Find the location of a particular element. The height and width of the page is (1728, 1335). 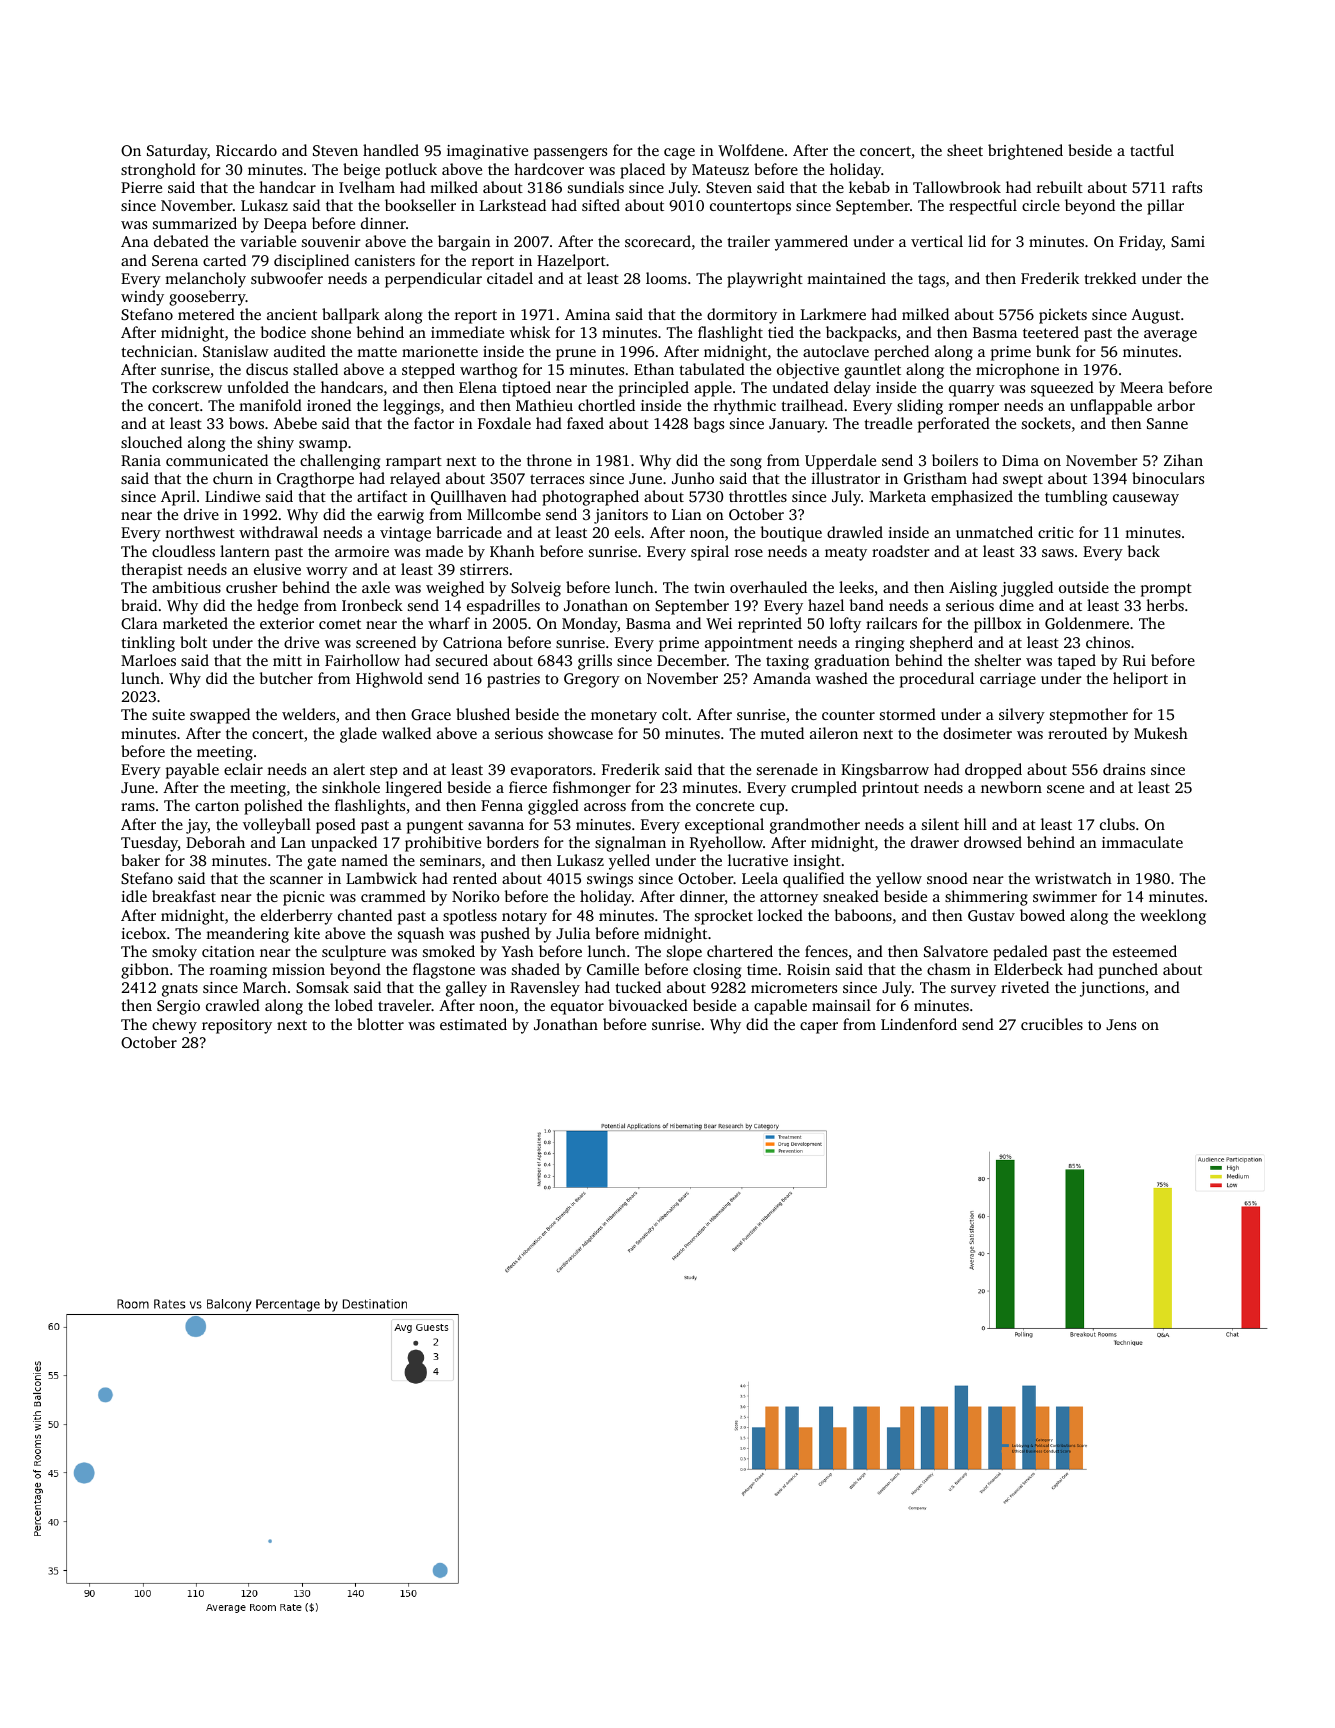

sockets is located at coordinates (1046, 423).
